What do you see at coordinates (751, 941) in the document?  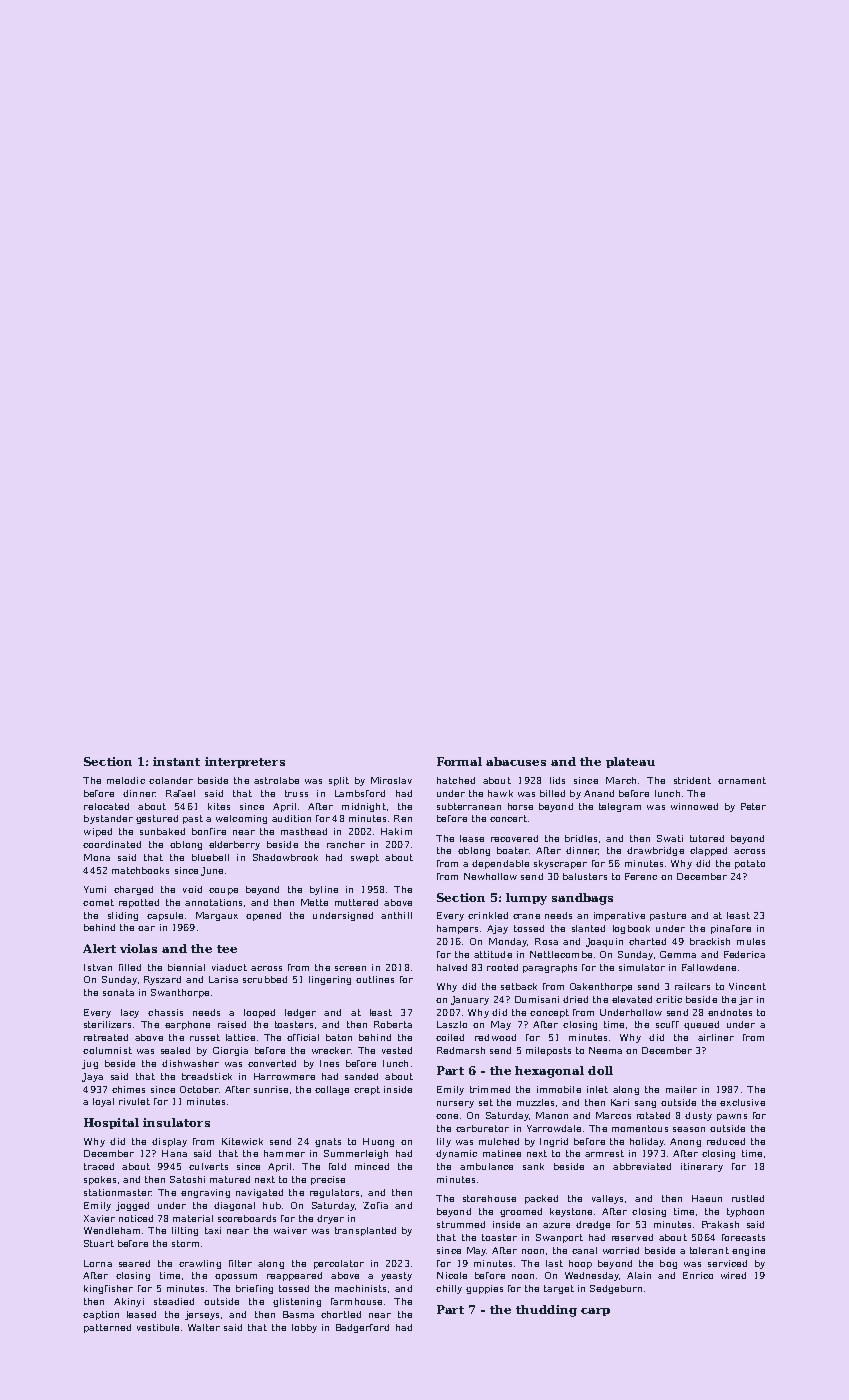 I see `mules` at bounding box center [751, 941].
